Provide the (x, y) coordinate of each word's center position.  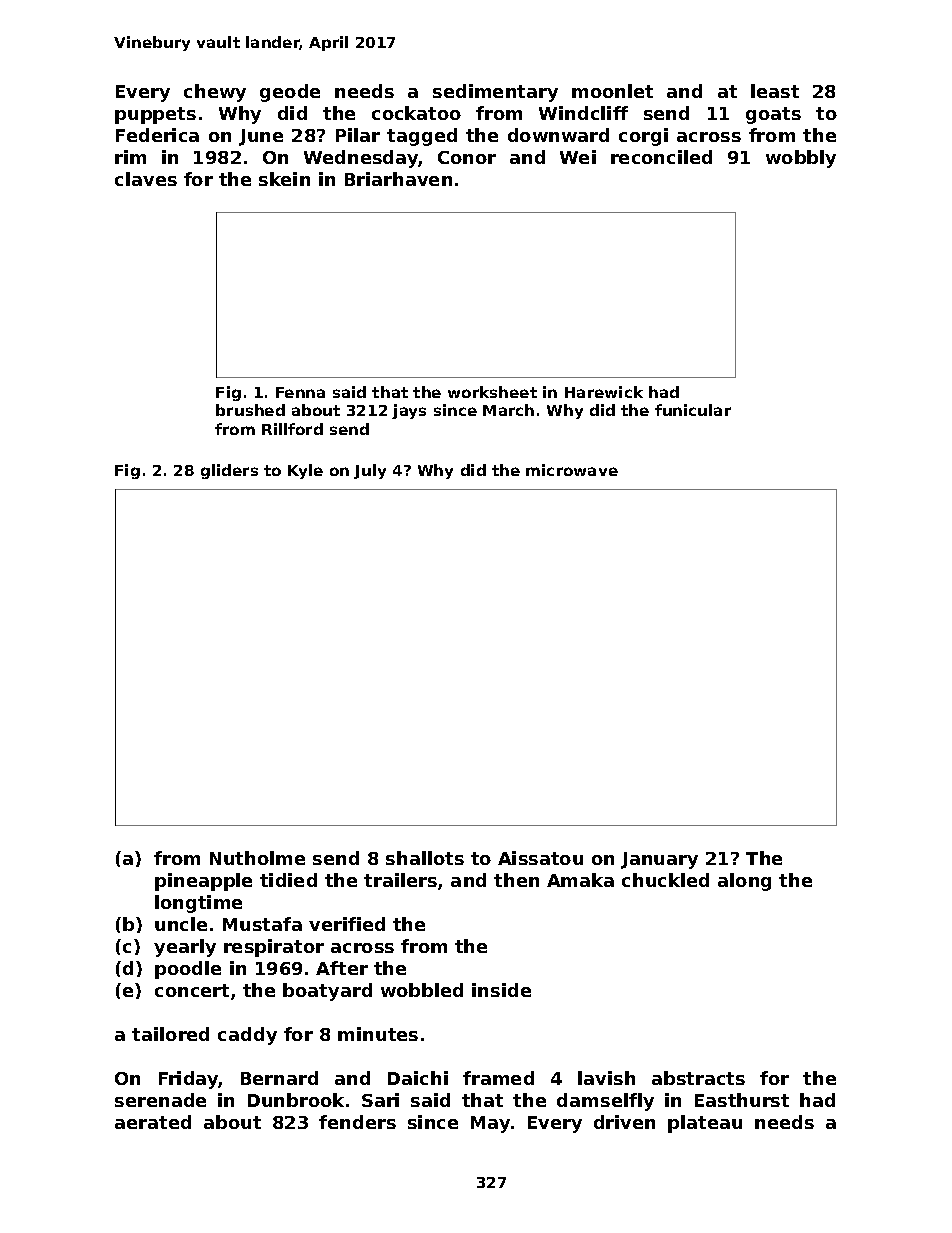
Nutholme (257, 858)
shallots (425, 858)
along (744, 882)
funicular (693, 410)
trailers (400, 880)
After (342, 968)
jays (409, 411)
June (261, 137)
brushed (250, 410)
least (775, 91)
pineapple (203, 882)
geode (290, 93)
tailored (170, 1034)
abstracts (698, 1078)
